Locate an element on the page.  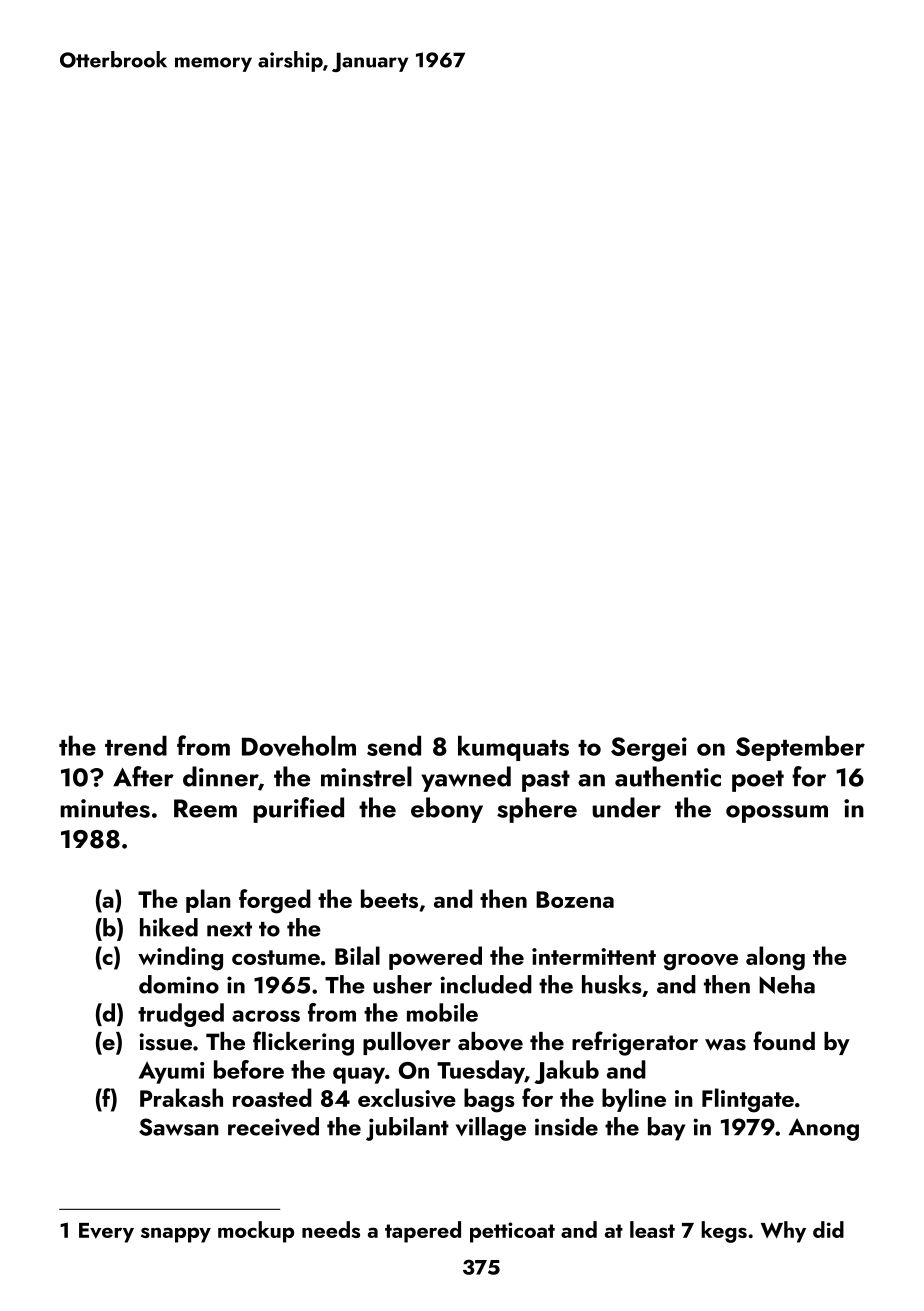
Flintgate is located at coordinates (748, 1100).
